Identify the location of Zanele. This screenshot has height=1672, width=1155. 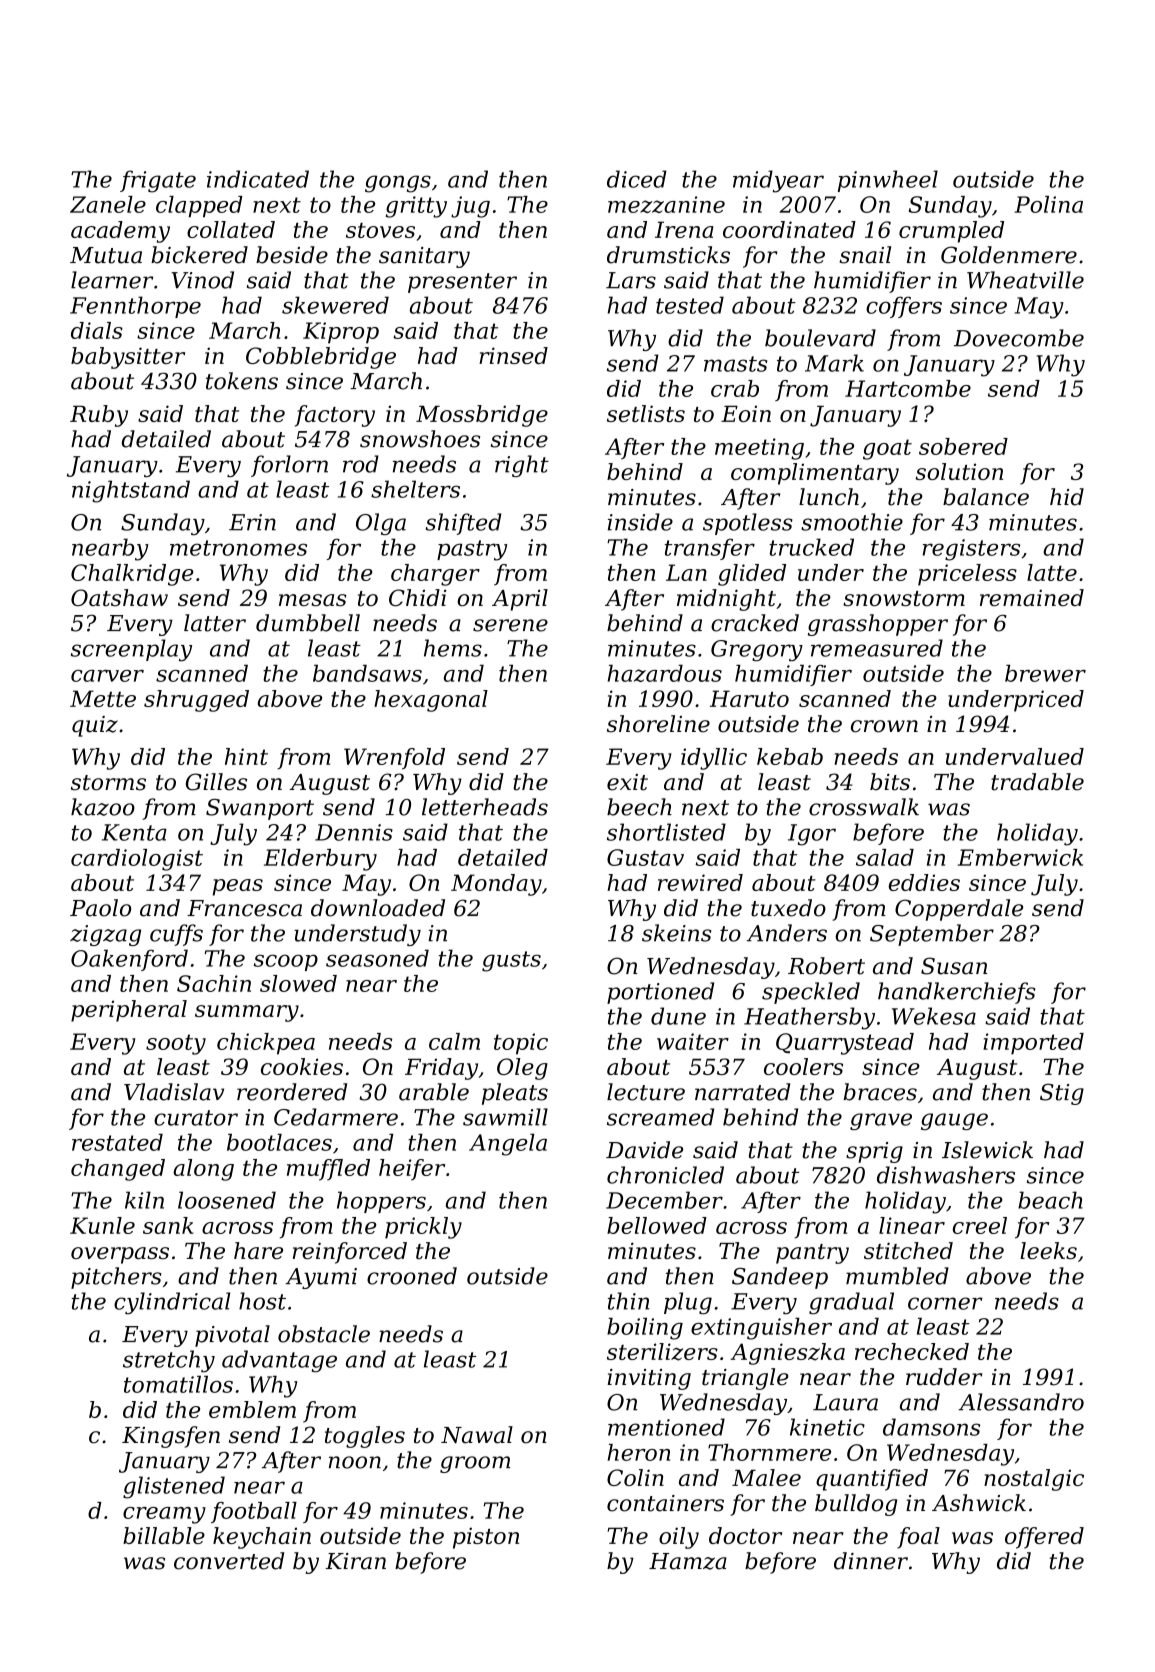
(108, 204).
